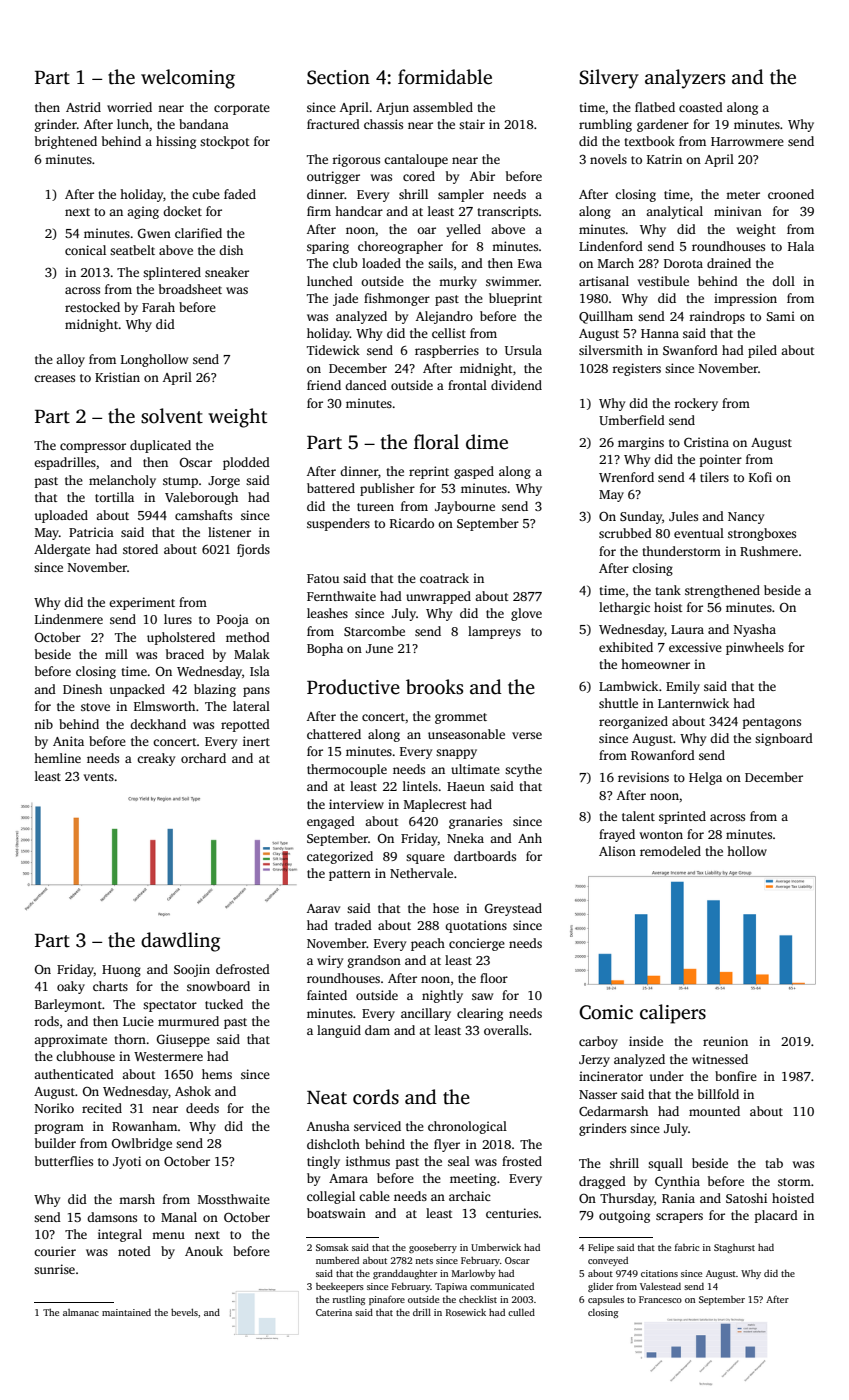 Image resolution: width=849 pixels, height=1400 pixels. I want to click on formidable, so click(445, 77).
